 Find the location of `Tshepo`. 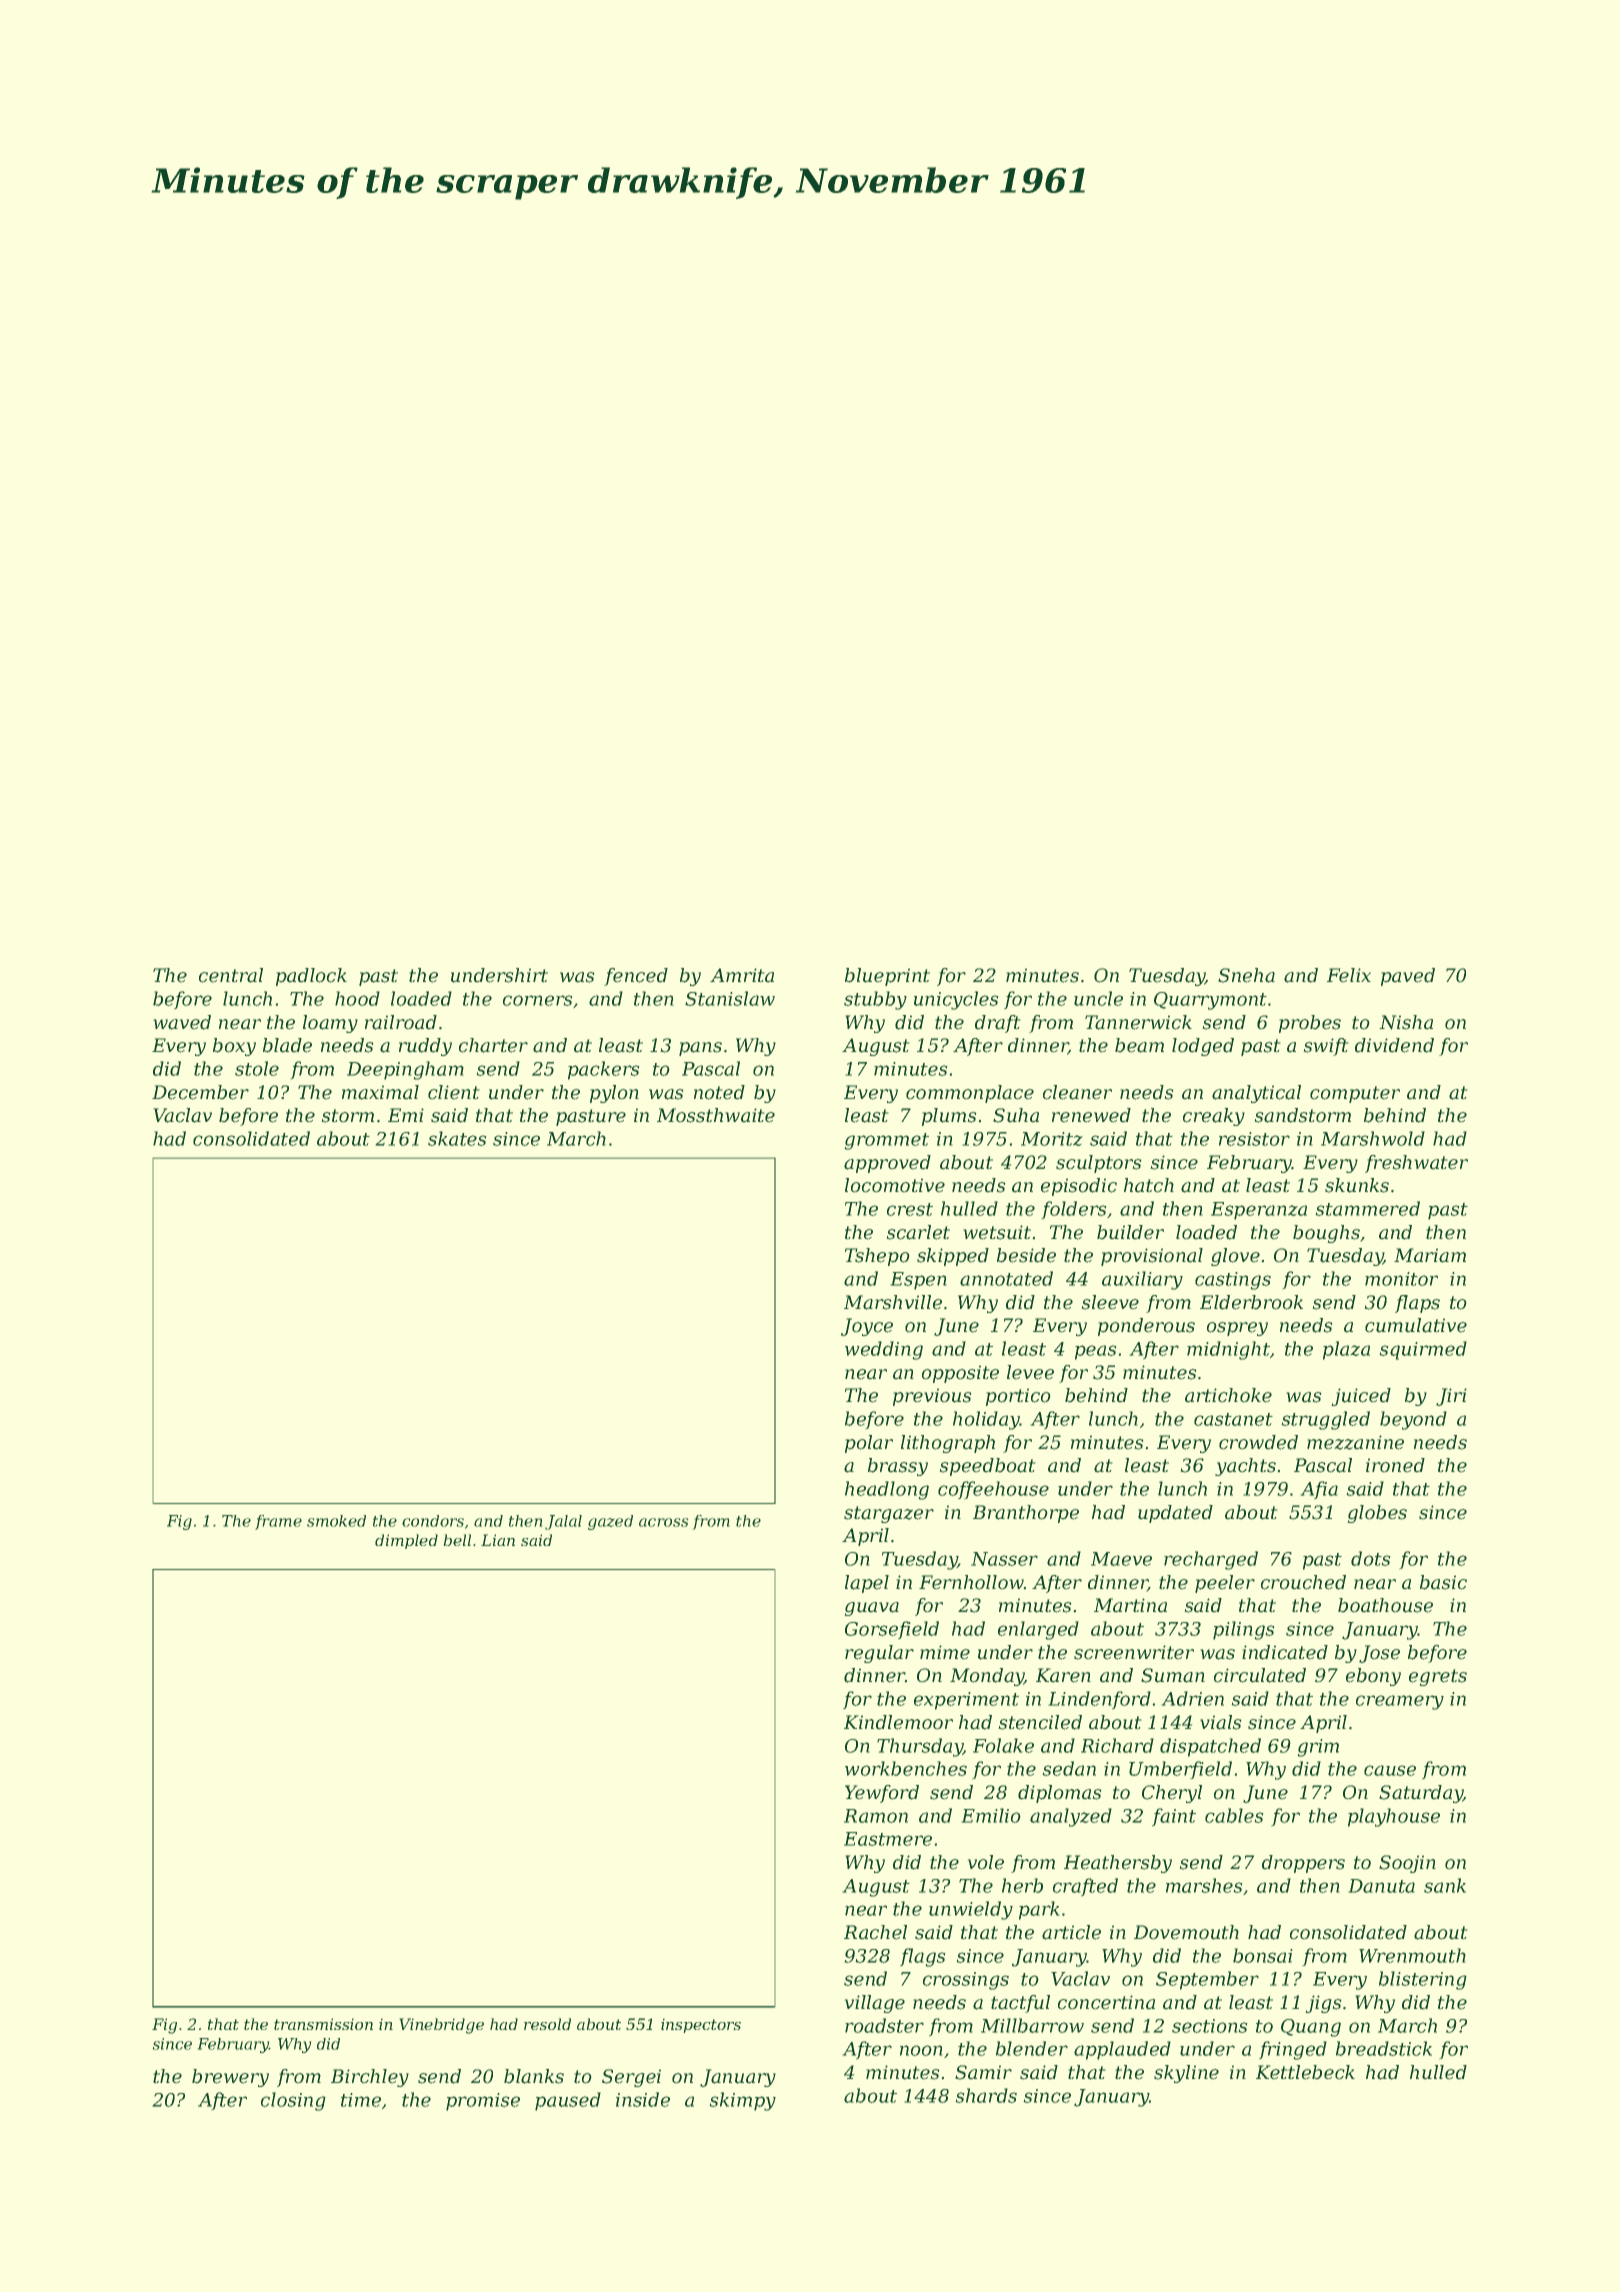

Tshepo is located at coordinates (877, 1257).
